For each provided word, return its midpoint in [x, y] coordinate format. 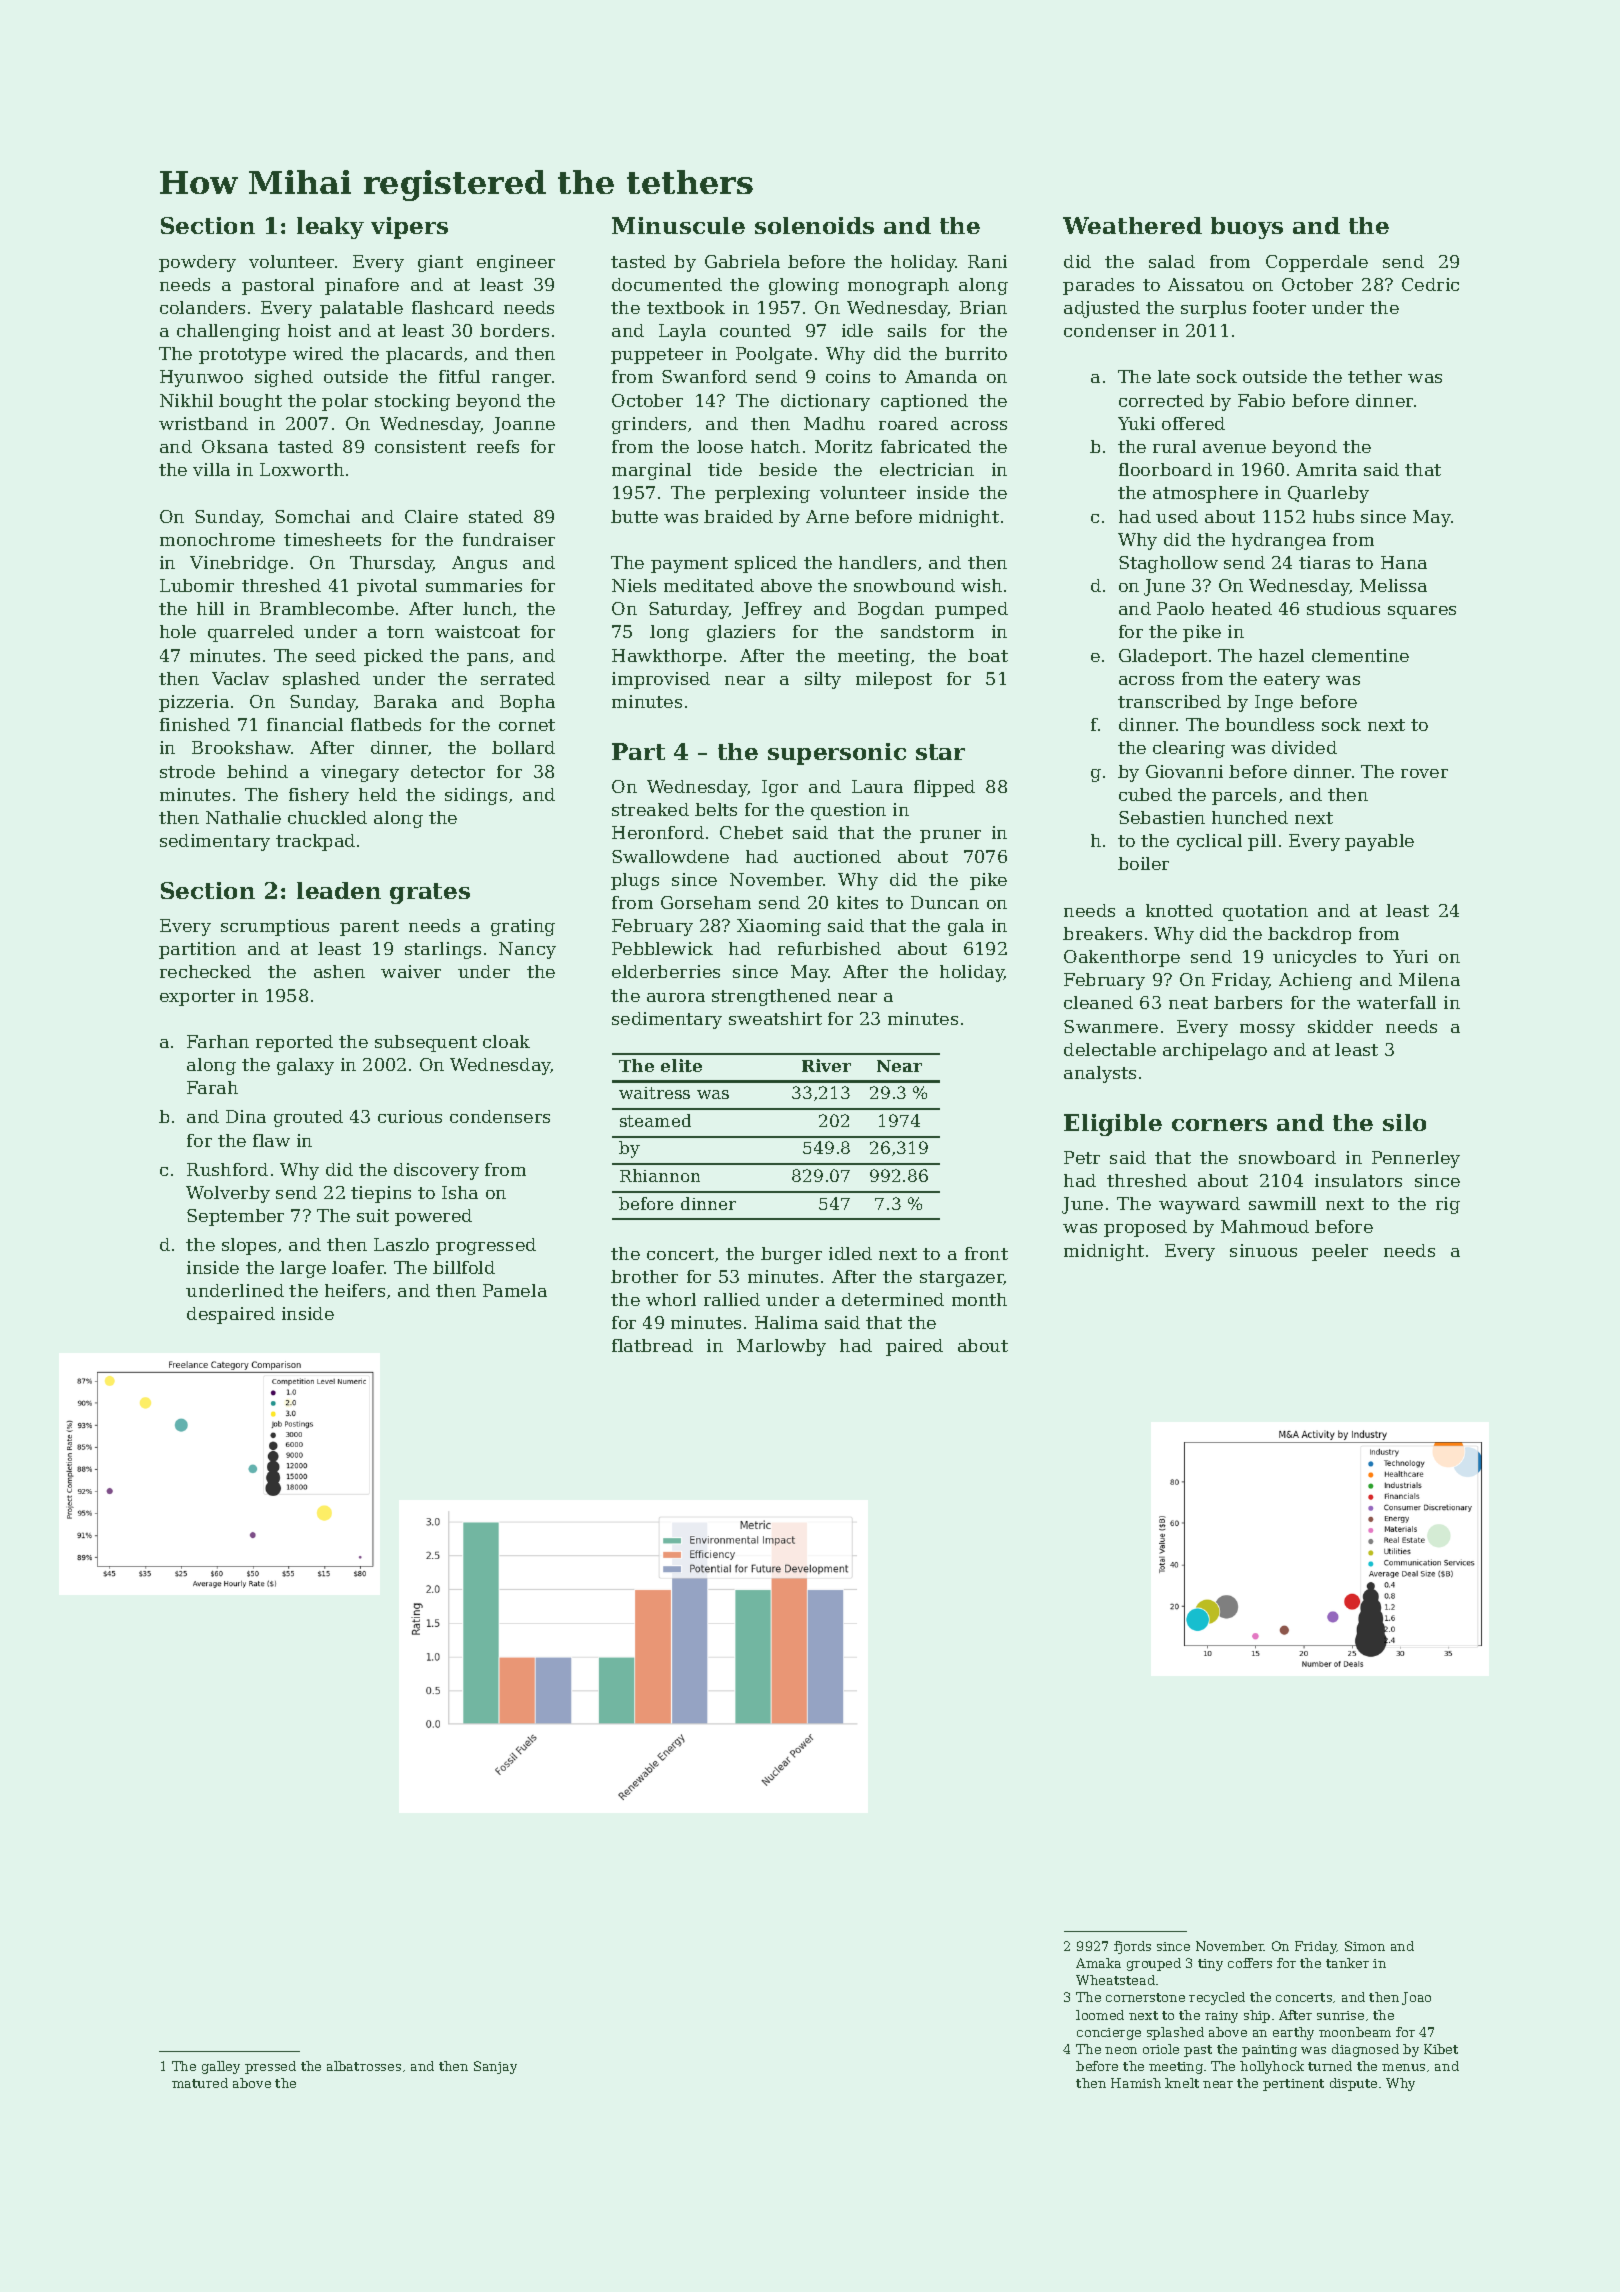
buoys [1247, 228]
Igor [780, 788]
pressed [270, 2067]
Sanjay [495, 2067]
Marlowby [781, 1347]
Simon [1365, 1946]
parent [369, 928]
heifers [355, 1290]
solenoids [814, 225]
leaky [330, 228]
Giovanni [1184, 771]
